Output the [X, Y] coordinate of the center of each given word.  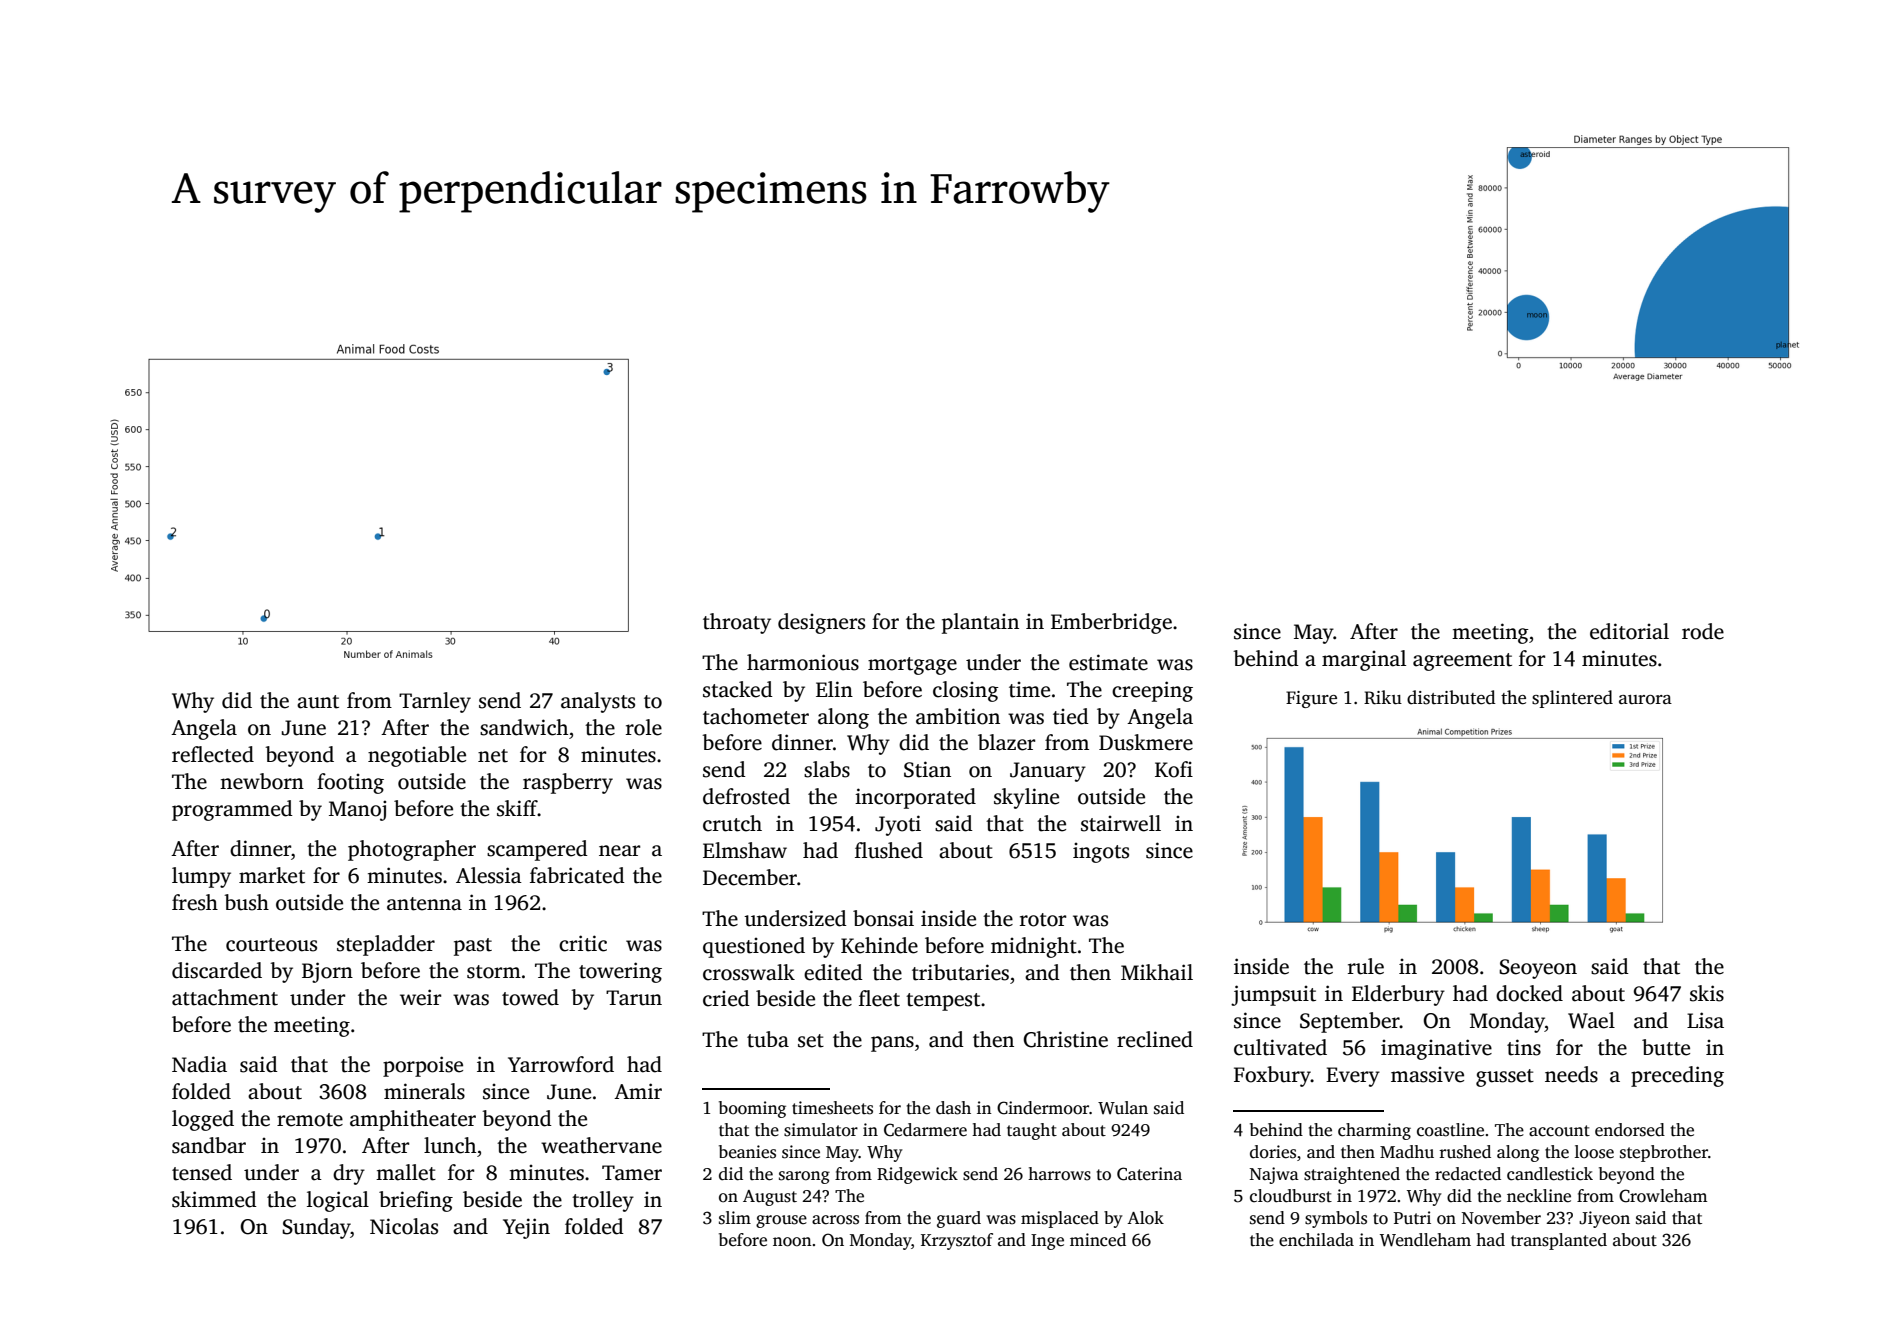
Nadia [199, 1064]
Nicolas [404, 1226]
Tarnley [435, 702]
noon [792, 1242]
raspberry [568, 783]
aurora [1645, 700]
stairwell [1121, 823]
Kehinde [879, 945]
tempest [943, 1002]
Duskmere [1146, 742]
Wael [1591, 1020]
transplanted [1559, 1241]
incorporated [915, 798]
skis [1707, 993]
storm [494, 972]
